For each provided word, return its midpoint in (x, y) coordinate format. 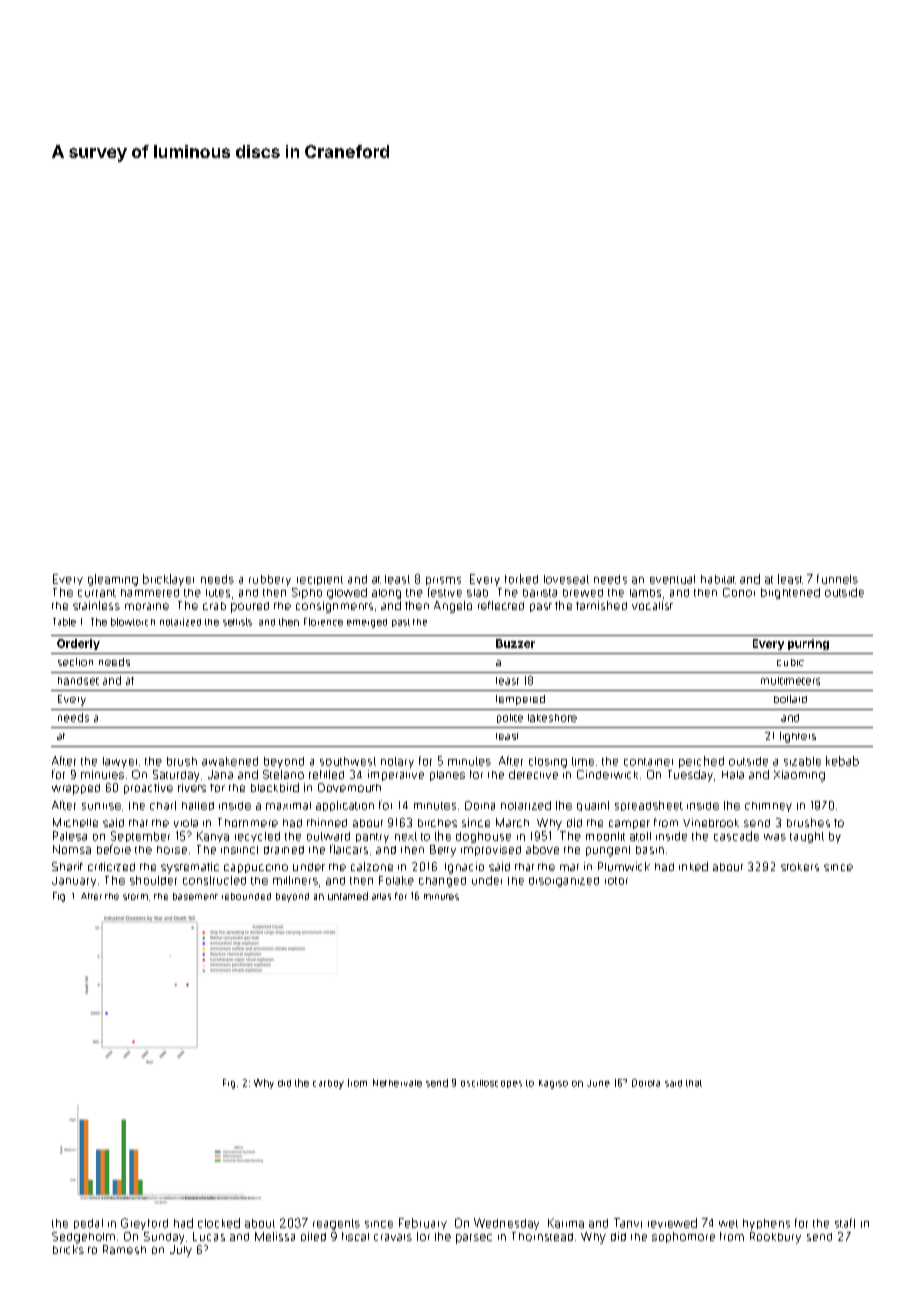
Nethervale (397, 1083)
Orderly (78, 644)
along (386, 594)
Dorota (646, 1083)
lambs (645, 593)
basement (195, 896)
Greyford (144, 1224)
